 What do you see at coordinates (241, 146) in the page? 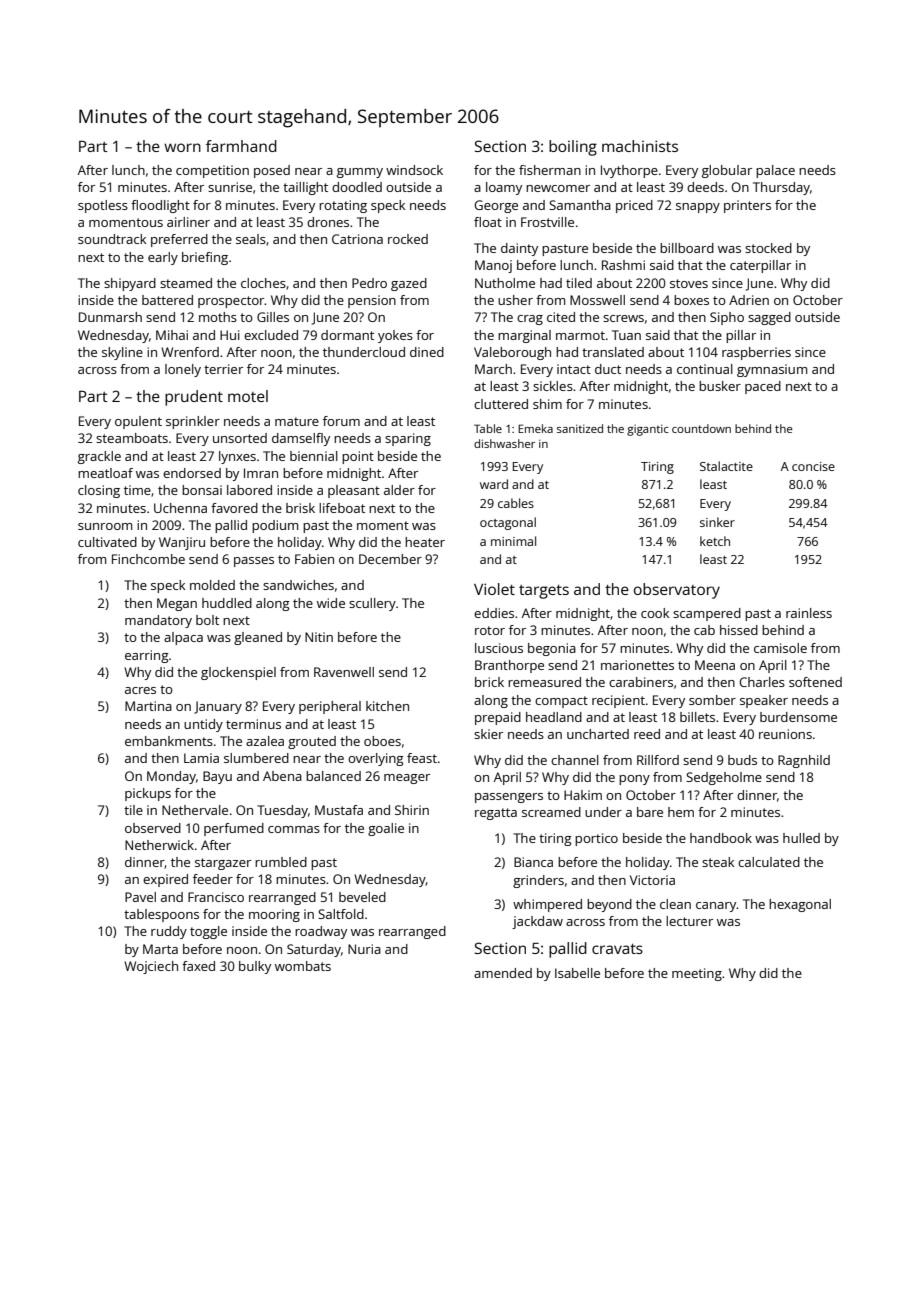
I see `farmhand` at bounding box center [241, 146].
